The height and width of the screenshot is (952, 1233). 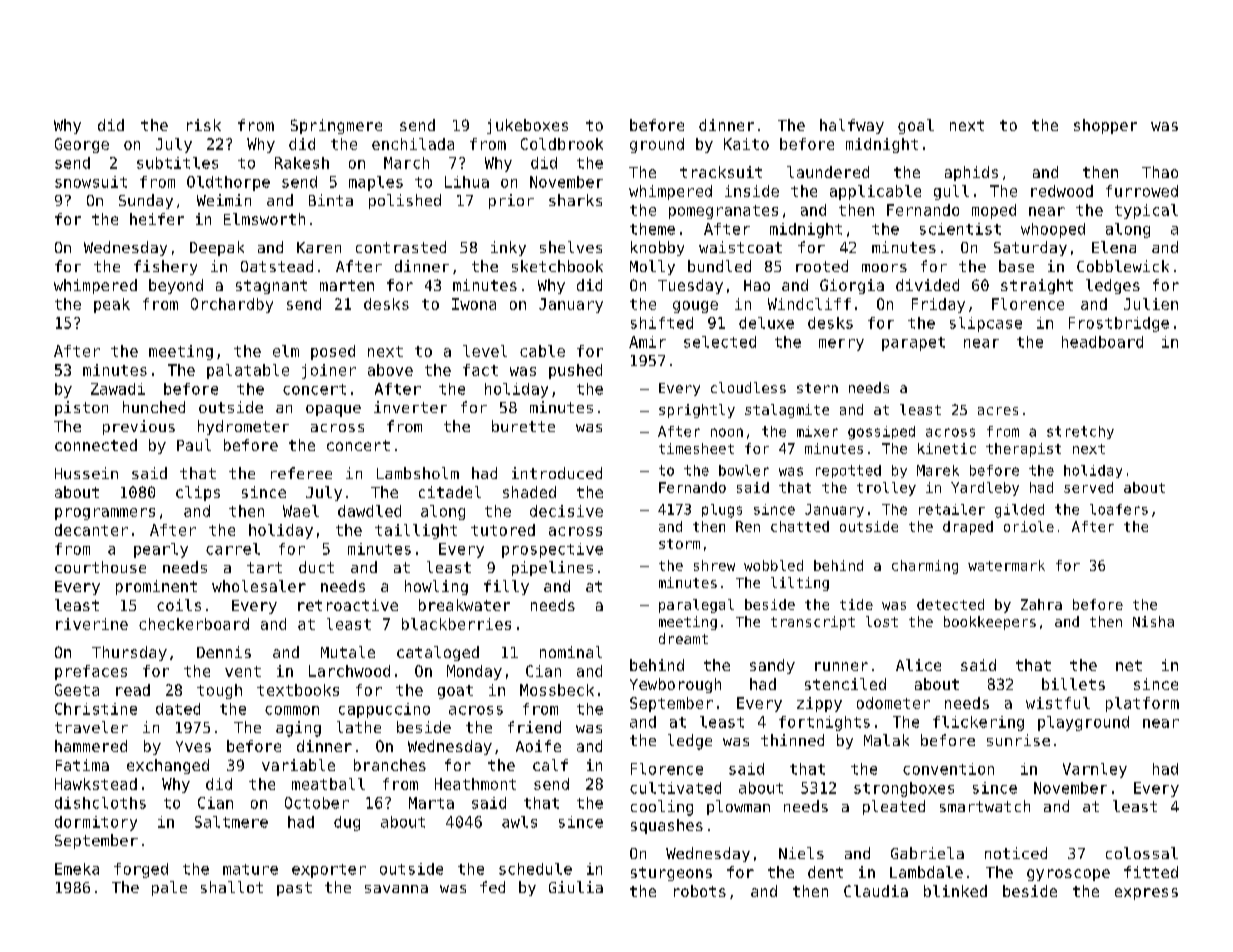 I want to click on Zahra, so click(x=1041, y=604).
